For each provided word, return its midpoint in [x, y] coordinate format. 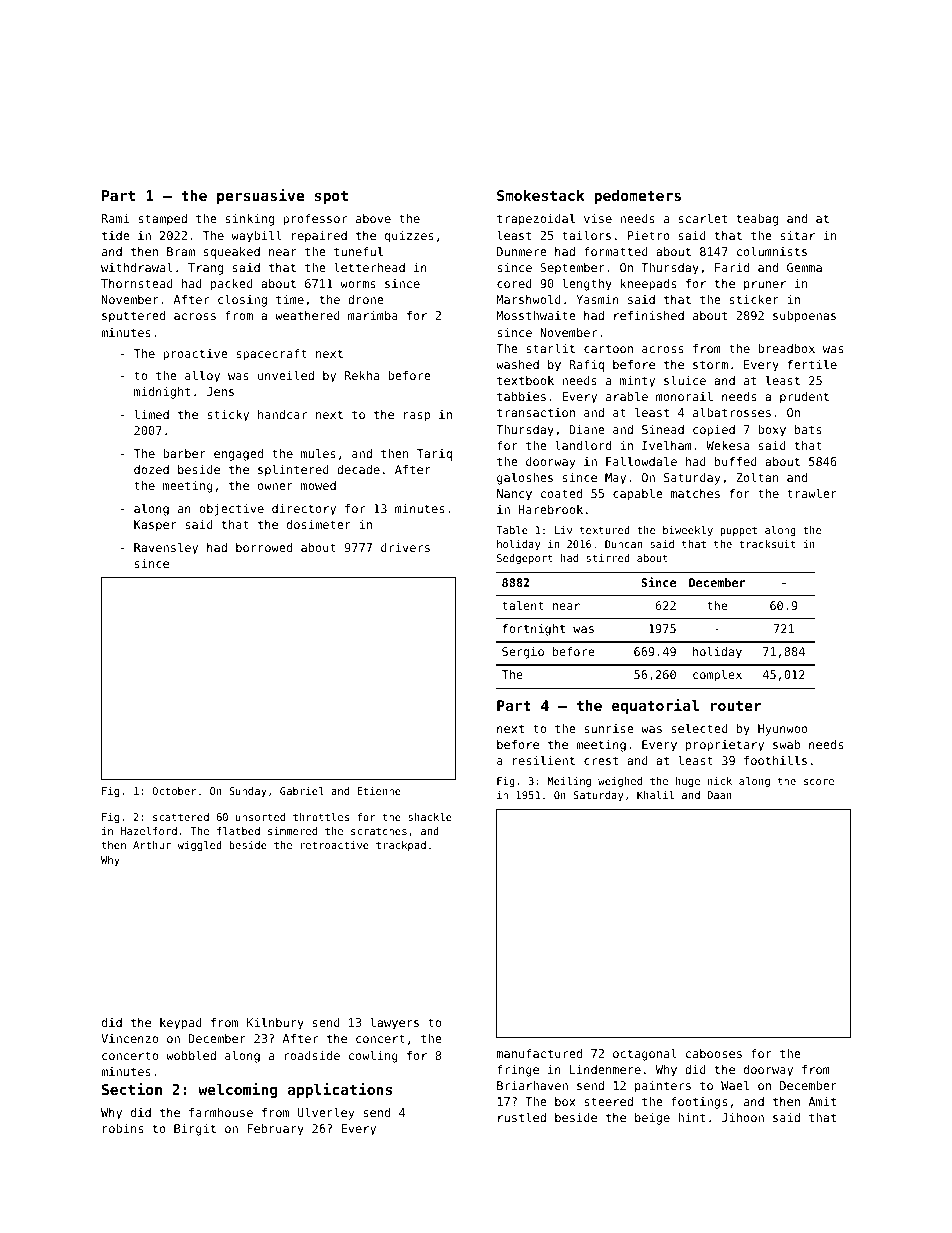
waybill [256, 237]
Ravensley [166, 549]
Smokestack [541, 195]
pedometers [637, 197]
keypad [181, 1024]
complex [717, 676]
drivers [405, 547]
